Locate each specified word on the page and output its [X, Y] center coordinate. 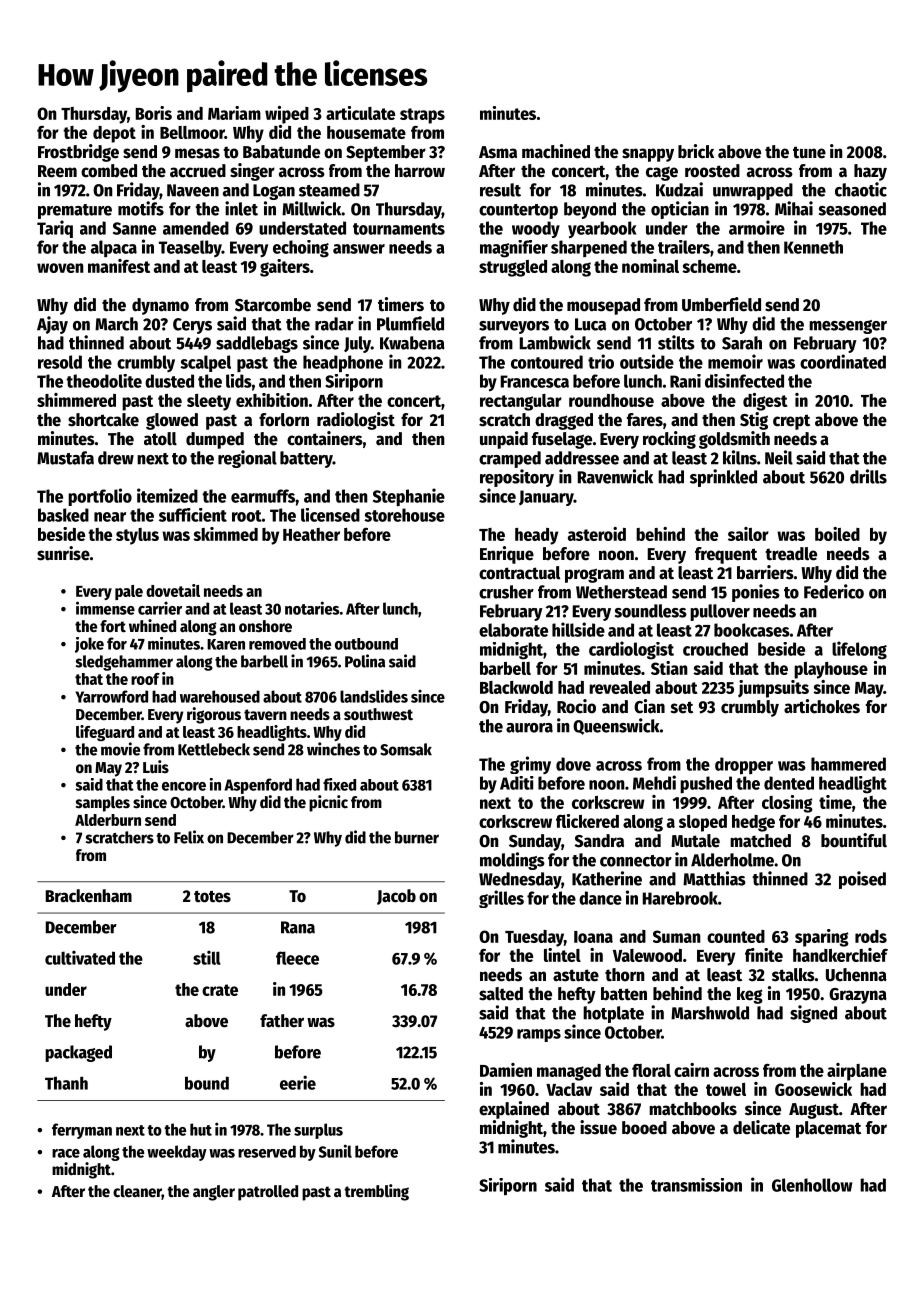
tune [809, 152]
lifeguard [105, 733]
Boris [154, 113]
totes [212, 897]
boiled [837, 534]
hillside [578, 629]
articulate [360, 113]
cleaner [137, 1192]
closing [787, 804]
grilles [501, 899]
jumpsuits [773, 689]
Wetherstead [621, 592]
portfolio [100, 497]
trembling [376, 1192]
